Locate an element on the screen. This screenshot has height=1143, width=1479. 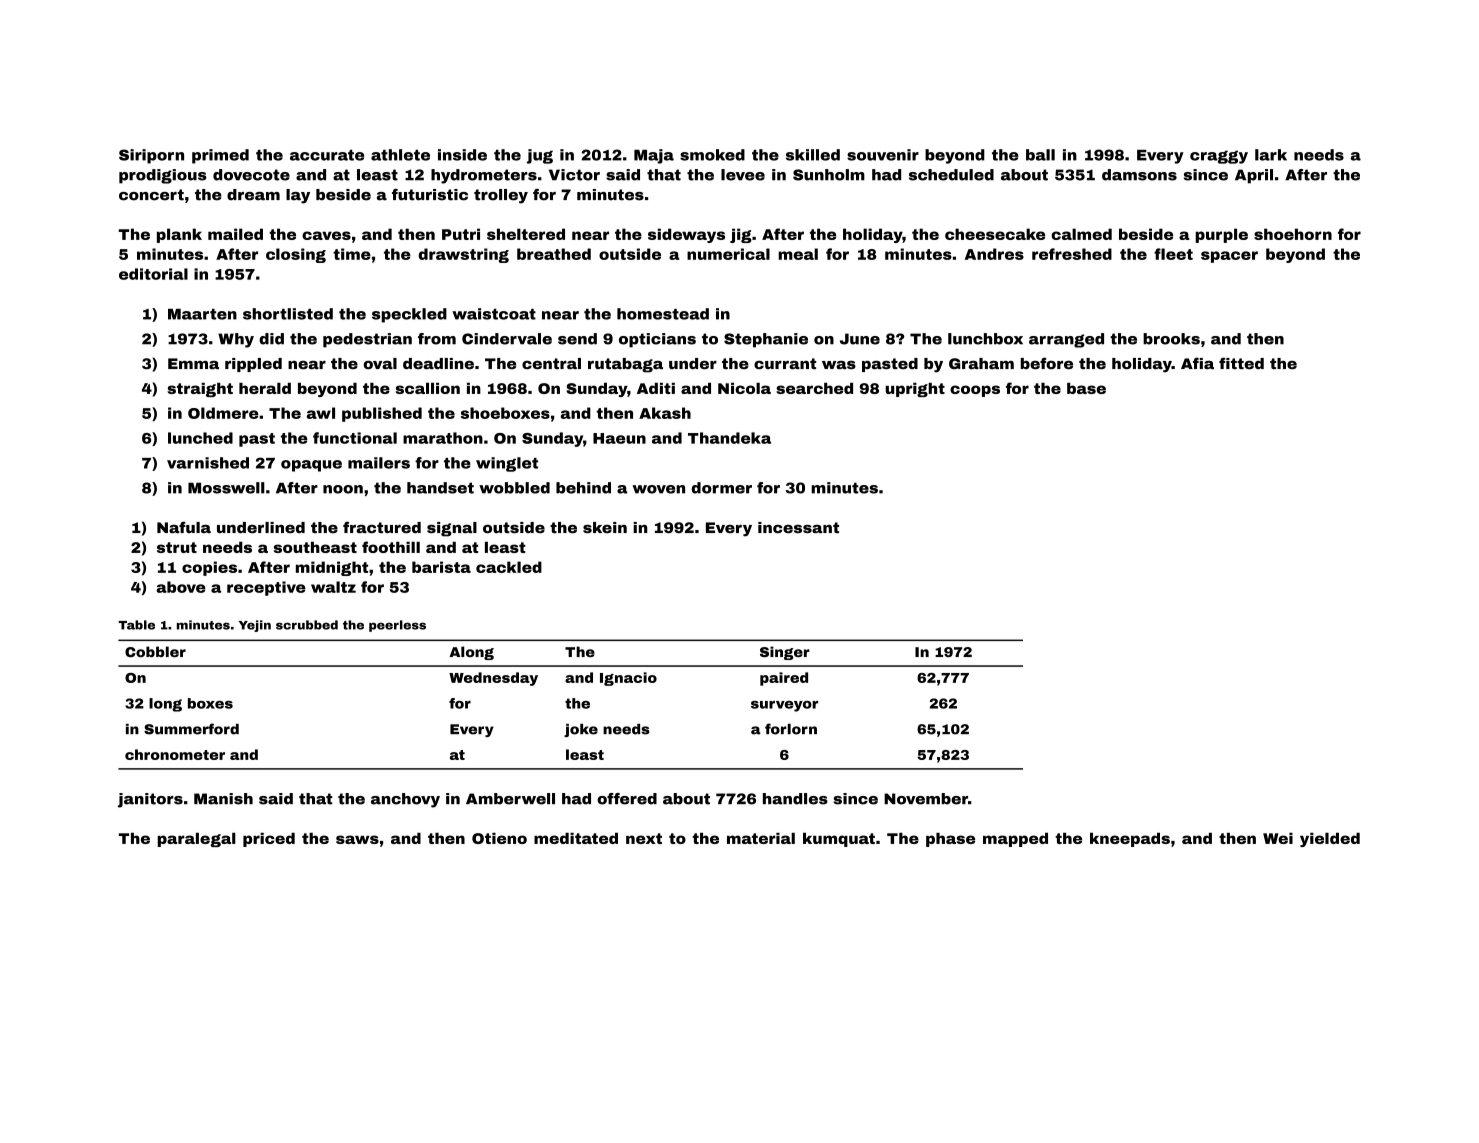
Mosswell is located at coordinates (226, 488).
